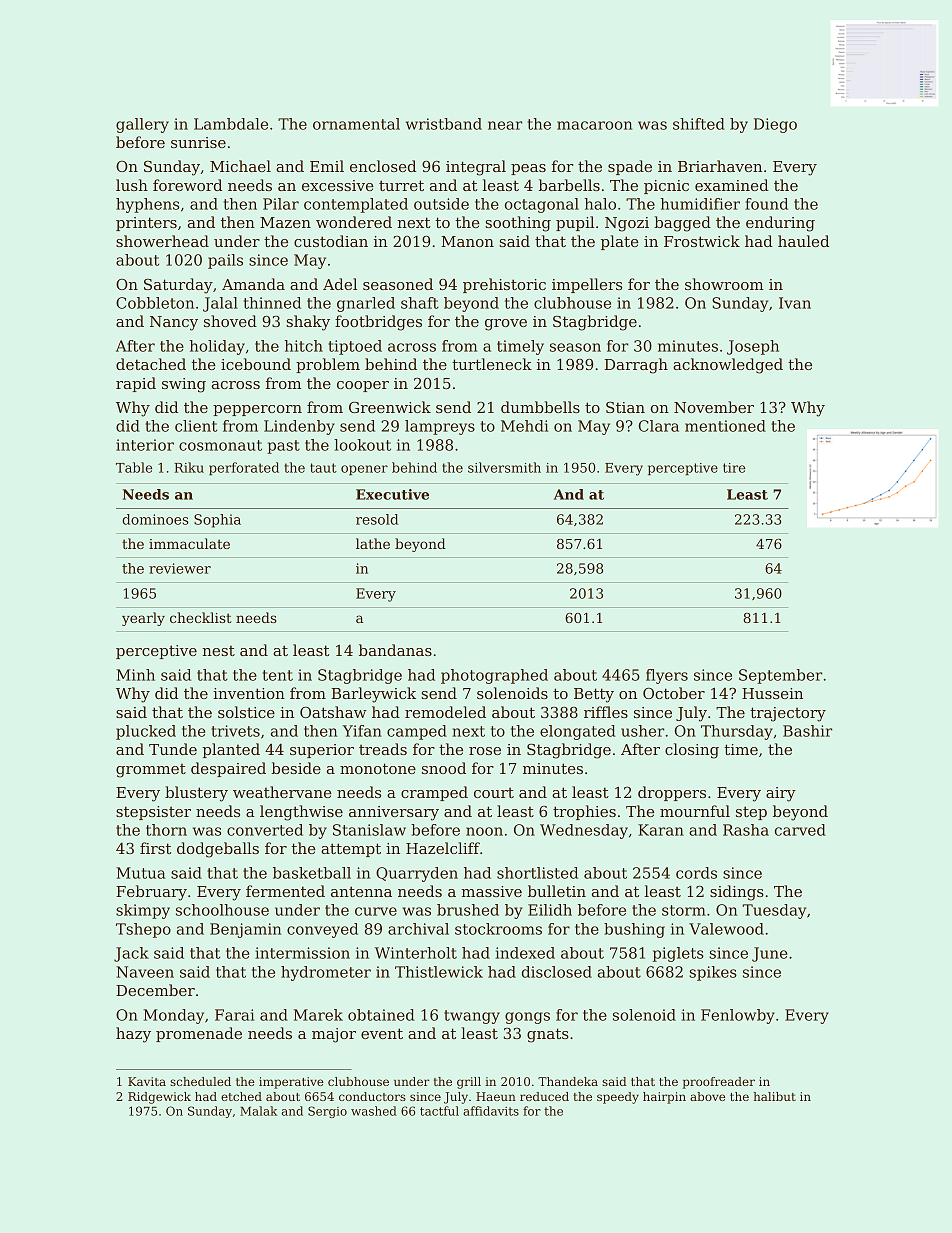 This page has height=1233, width=952. Describe the element at coordinates (746, 830) in the page. I see `Rasha` at that location.
